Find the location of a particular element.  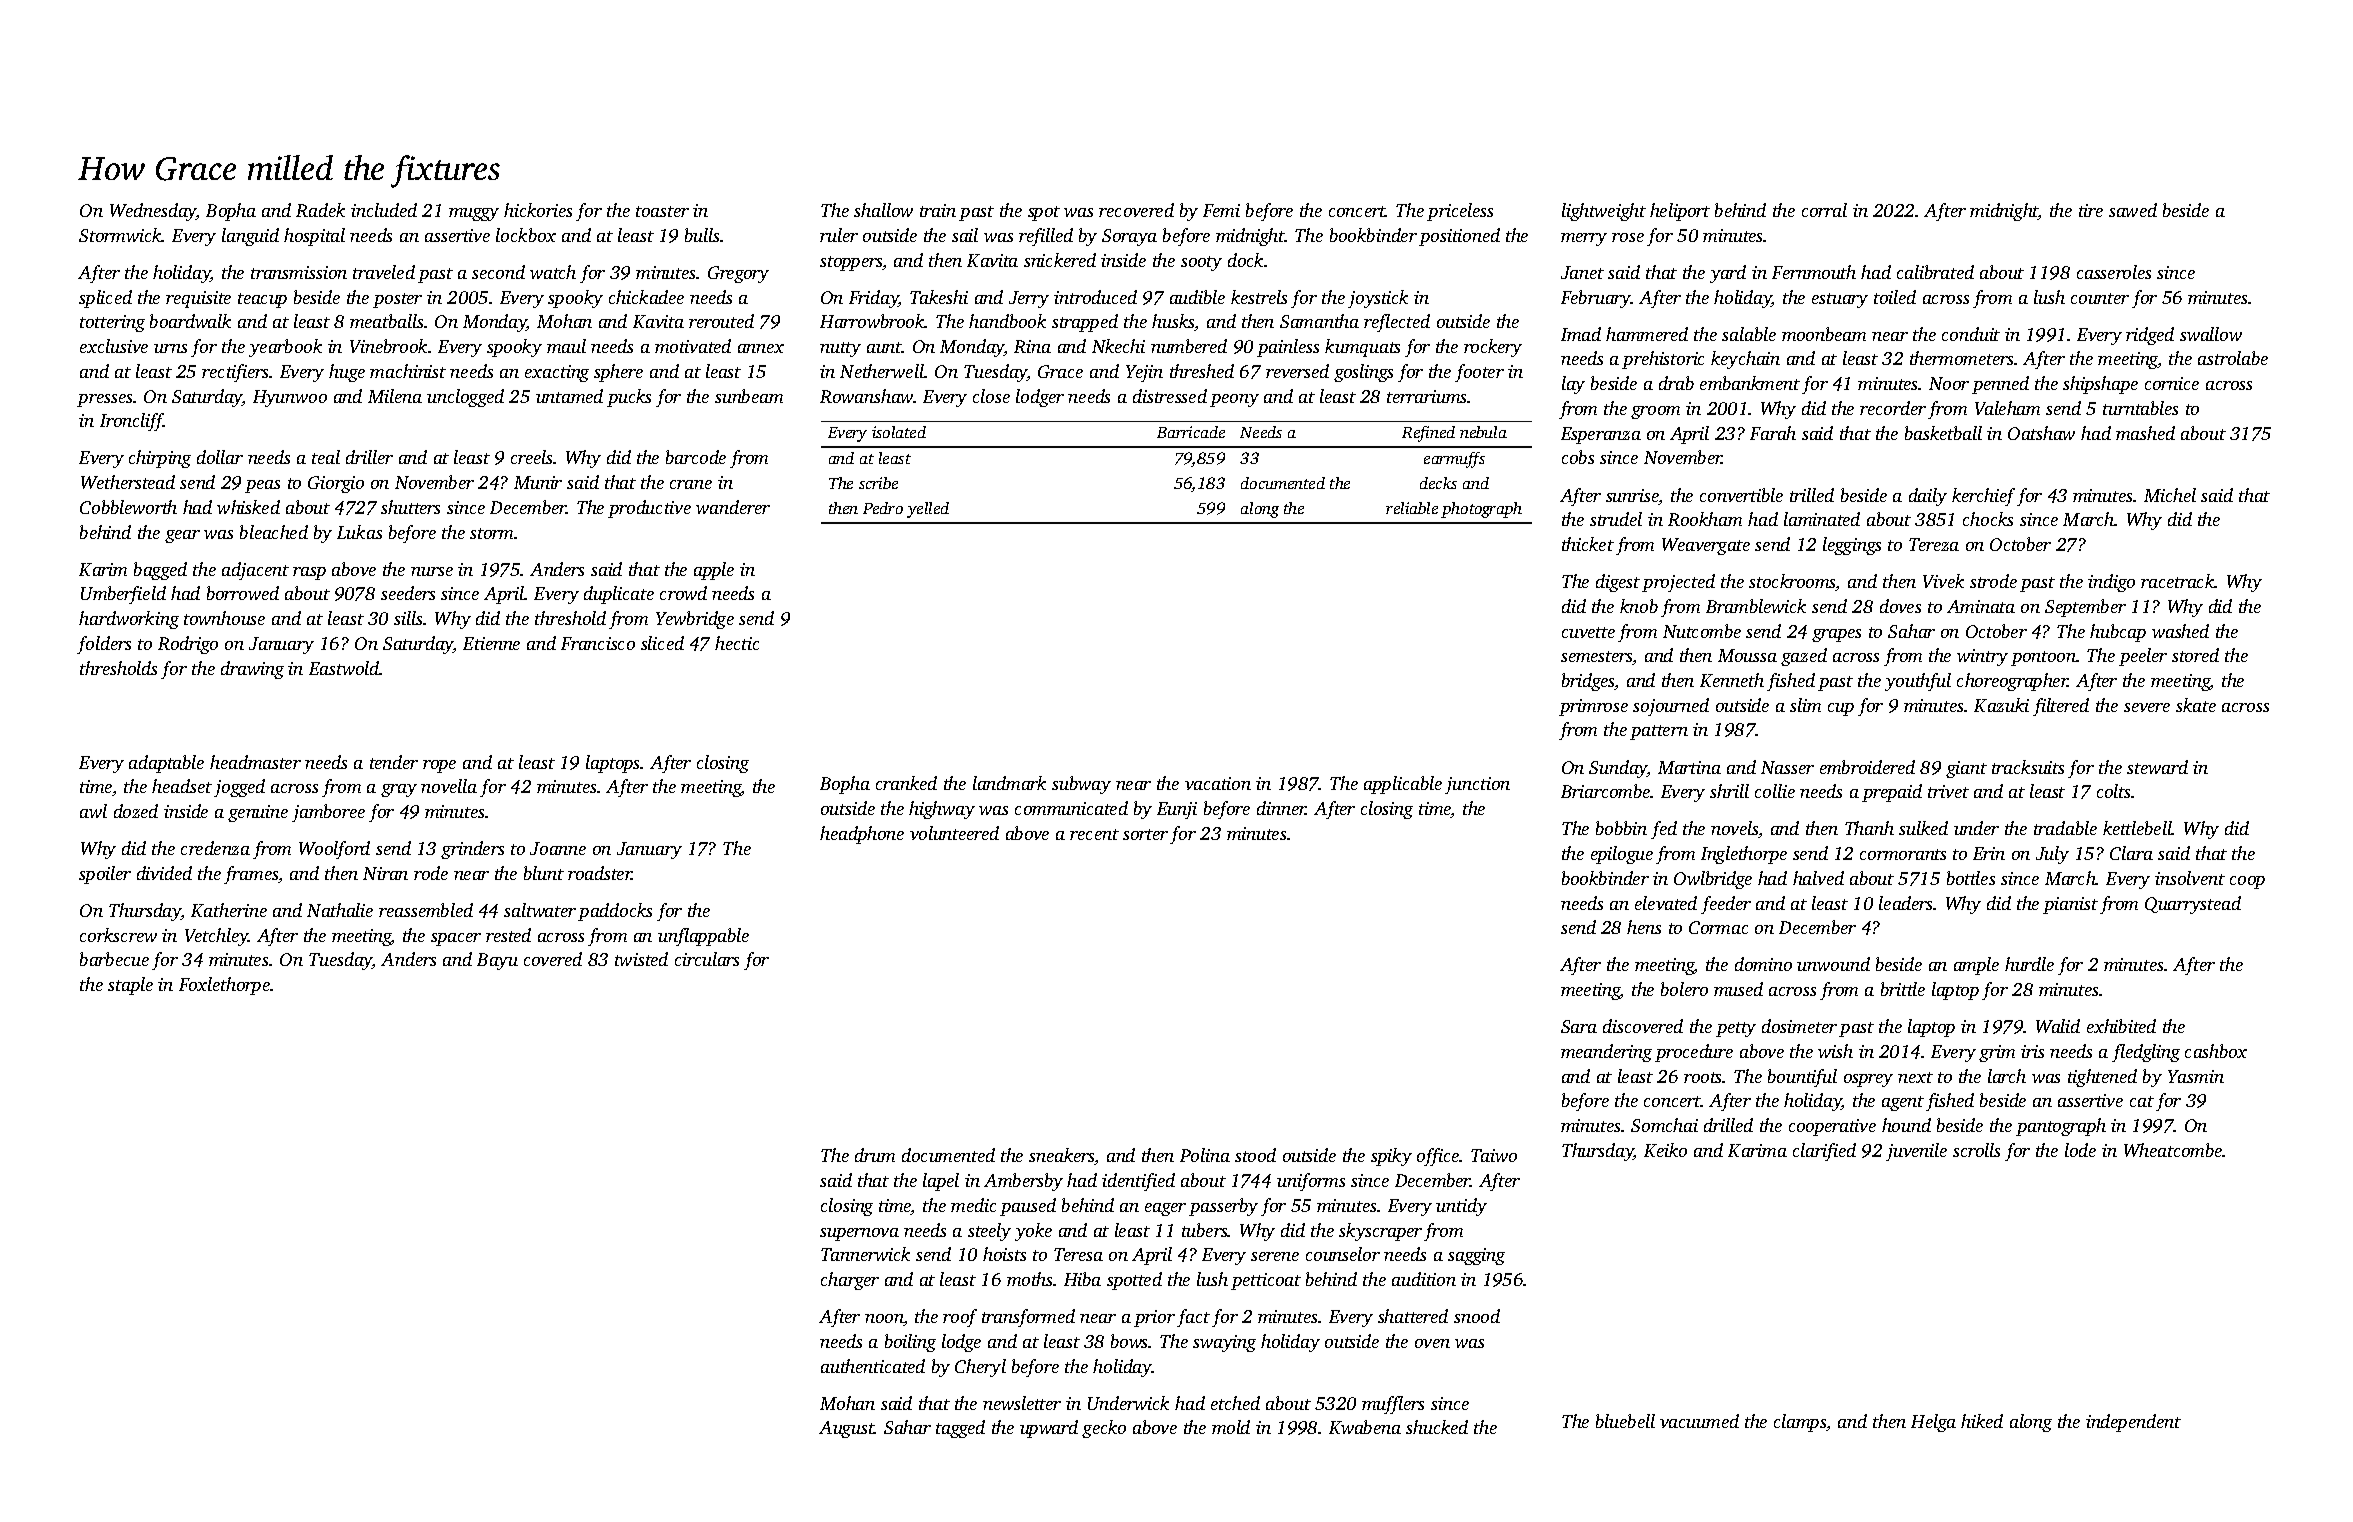

corral is located at coordinates (1824, 210).
